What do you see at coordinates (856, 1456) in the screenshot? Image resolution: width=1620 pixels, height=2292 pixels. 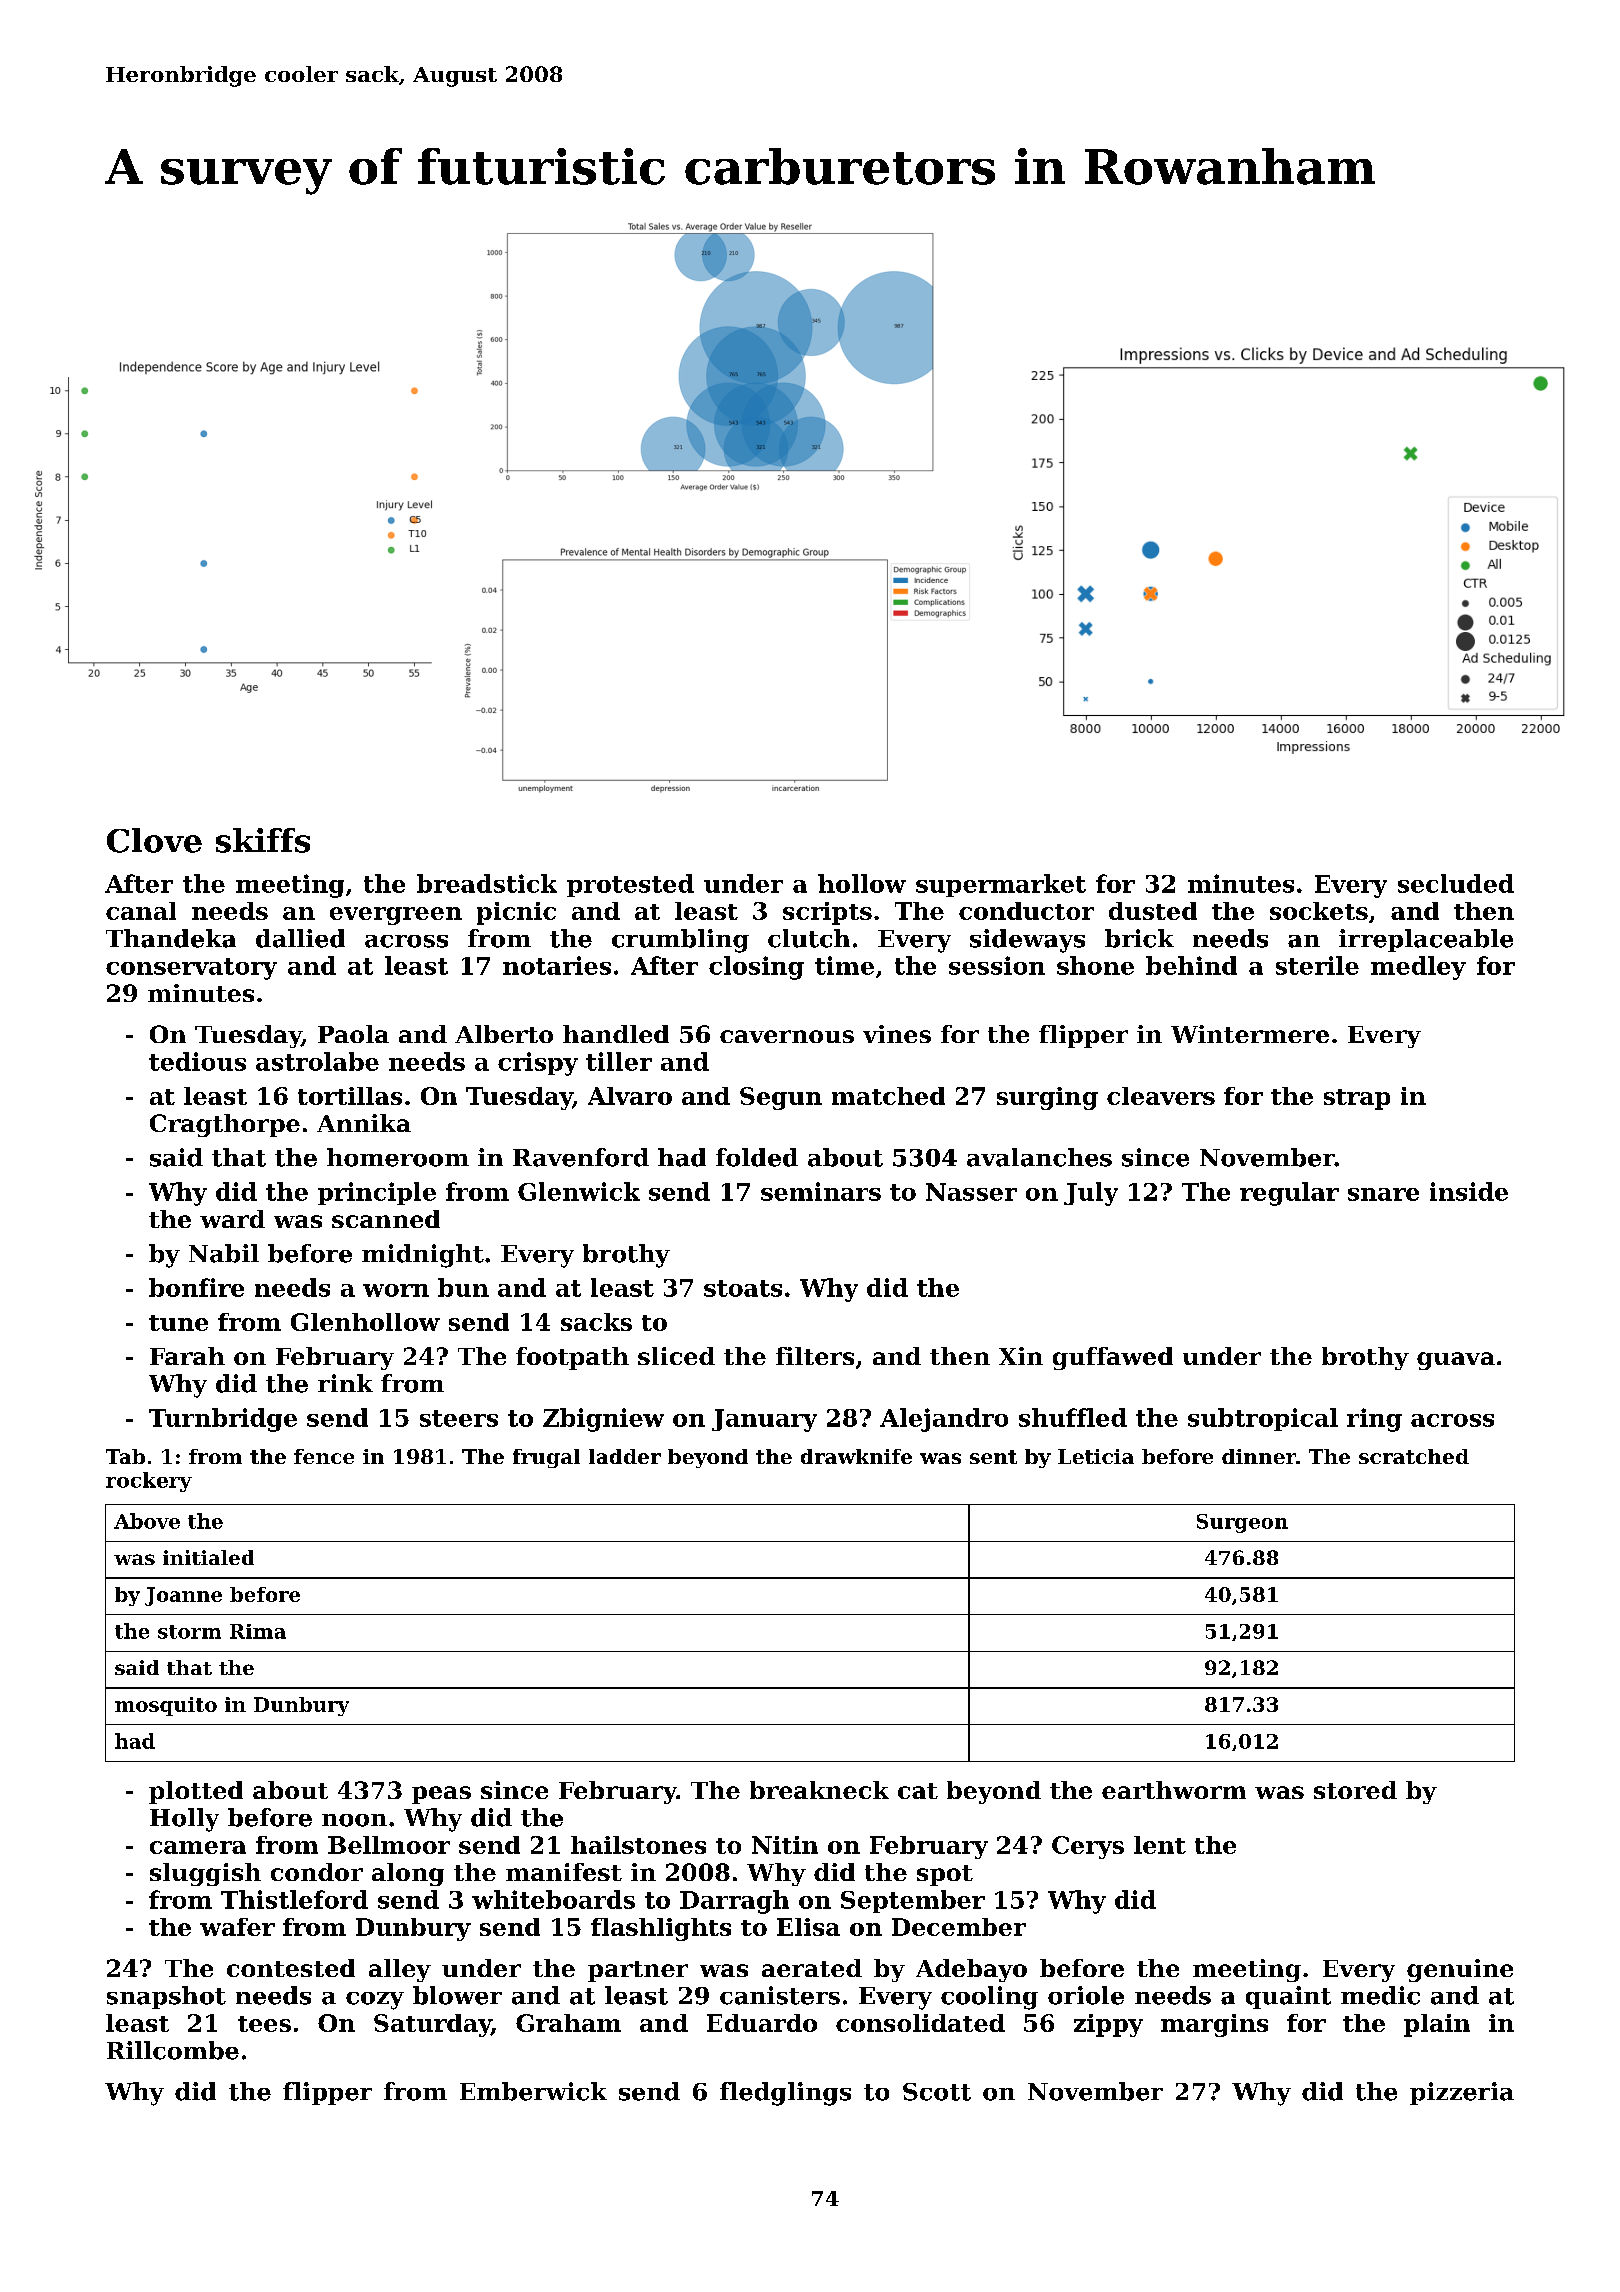 I see `drawknife` at bounding box center [856, 1456].
